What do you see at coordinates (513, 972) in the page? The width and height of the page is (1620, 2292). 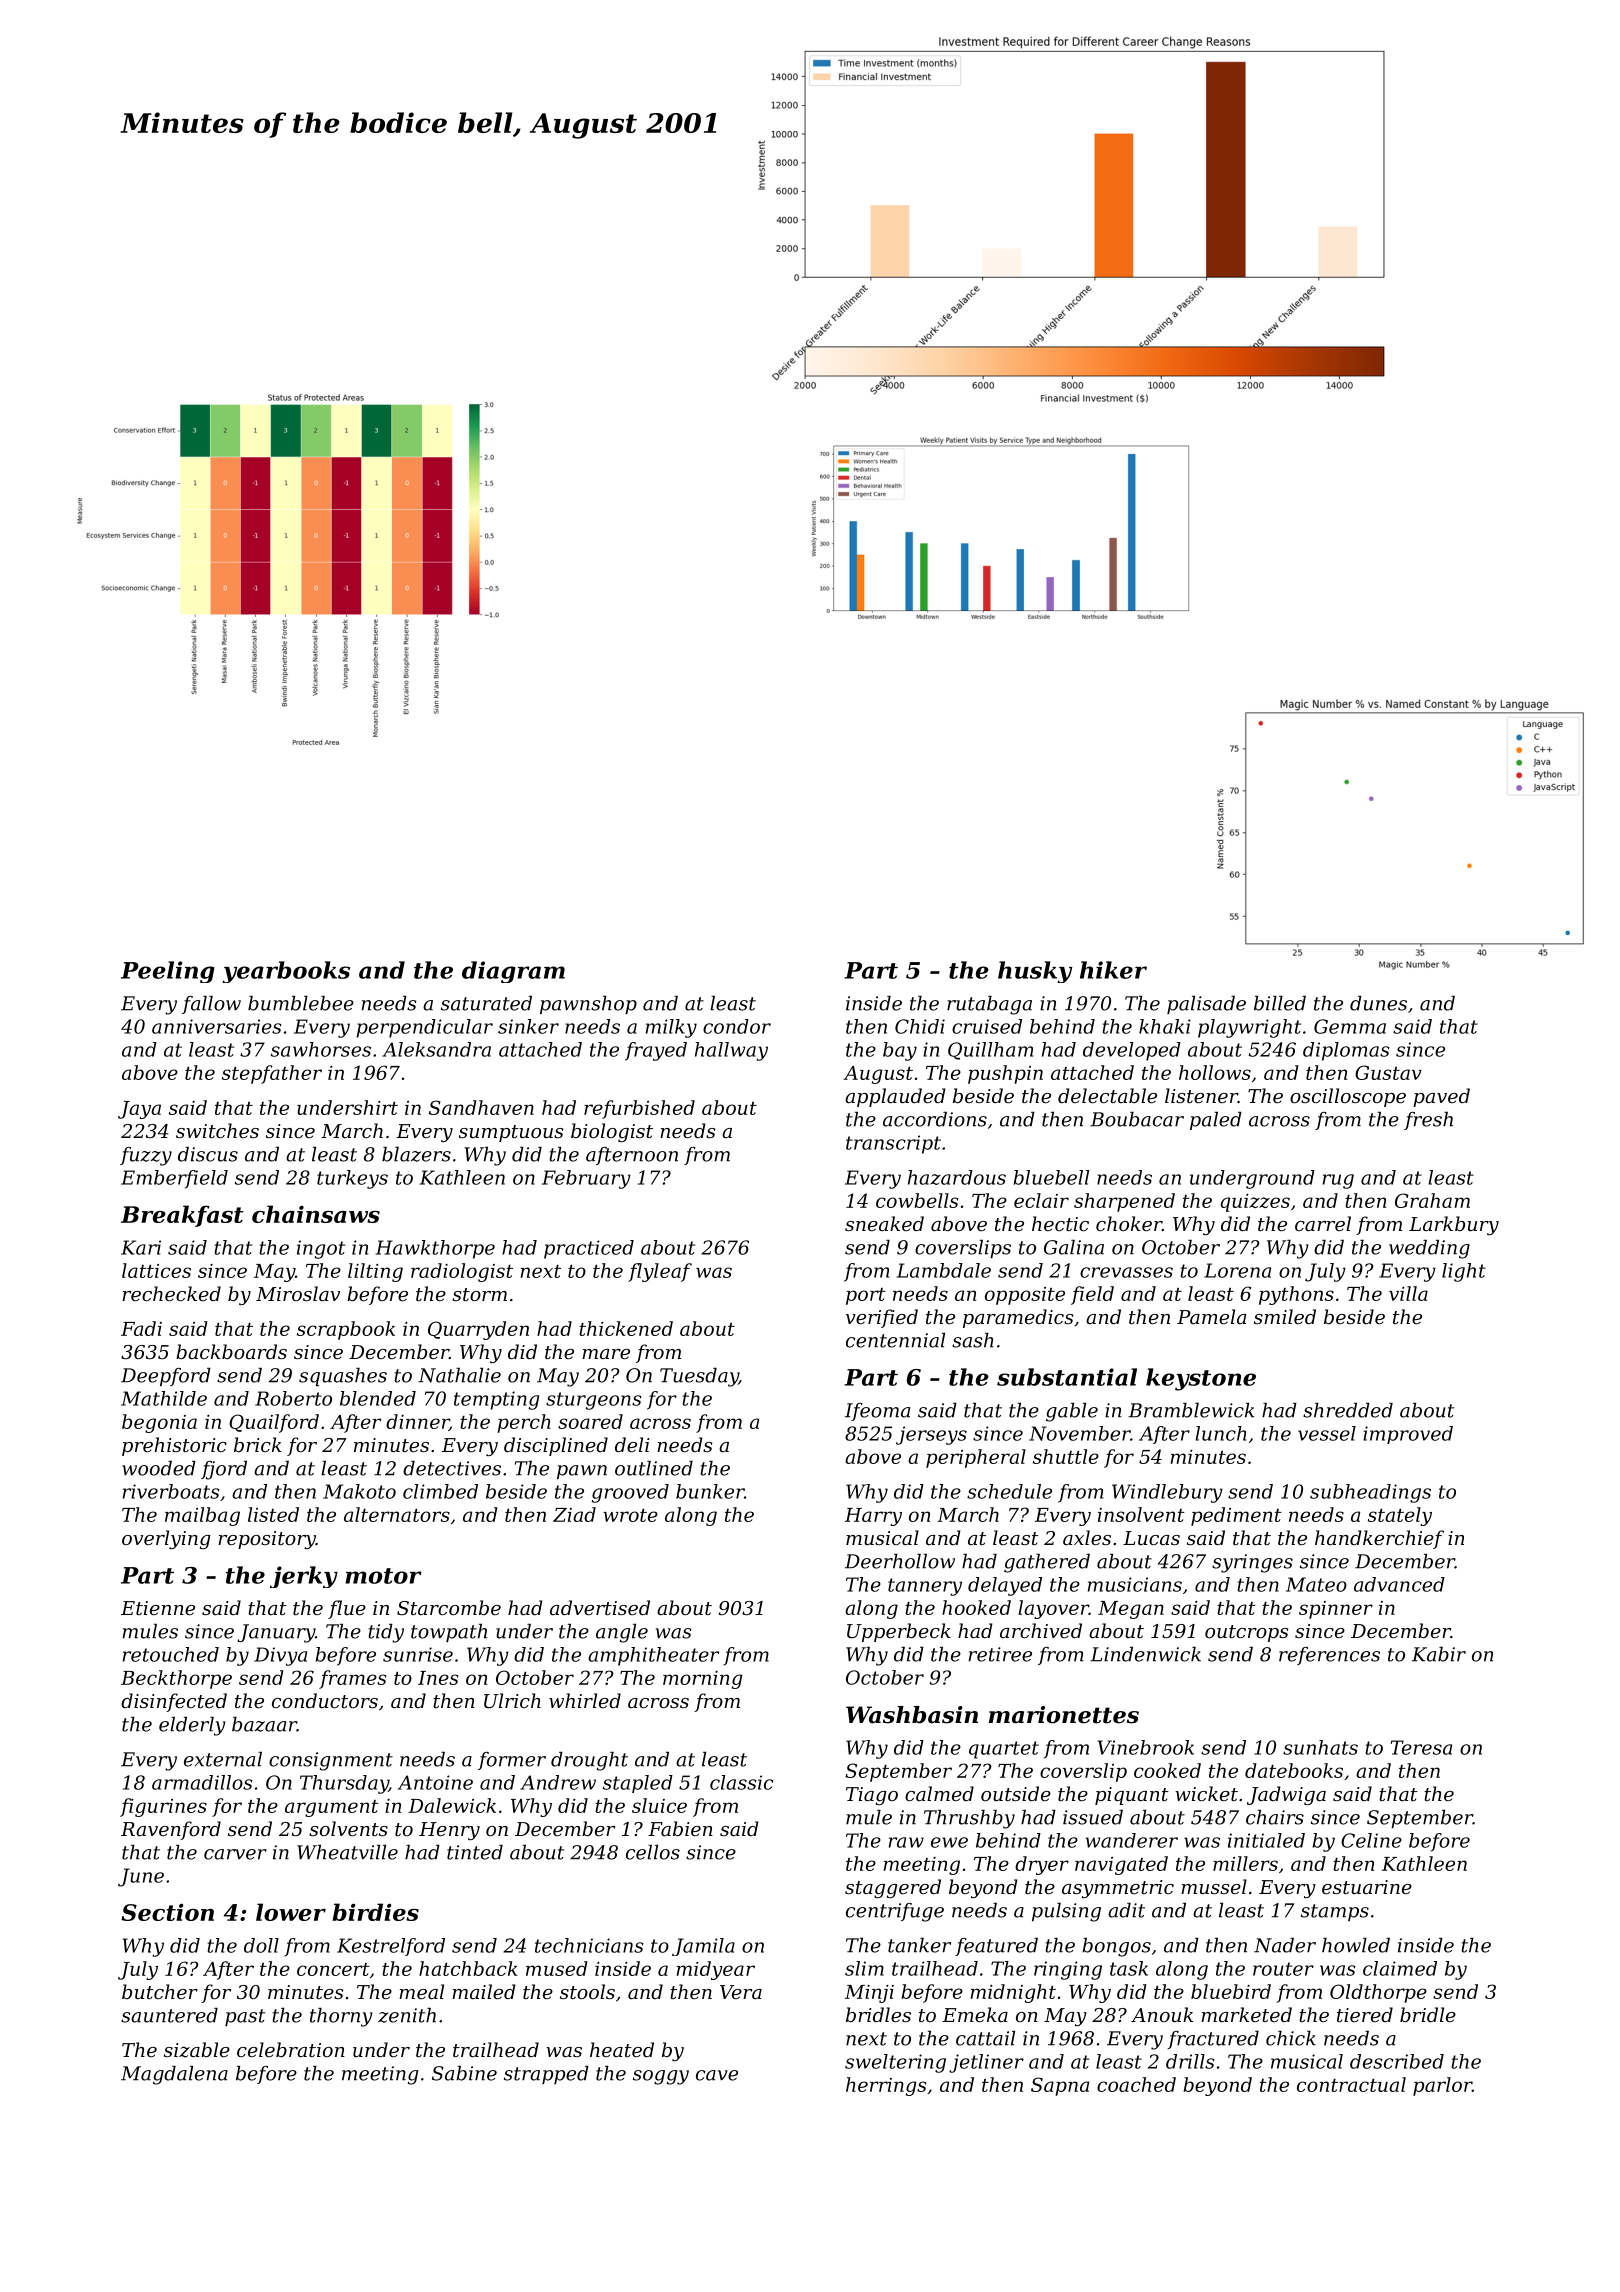 I see `diagram` at bounding box center [513, 972].
